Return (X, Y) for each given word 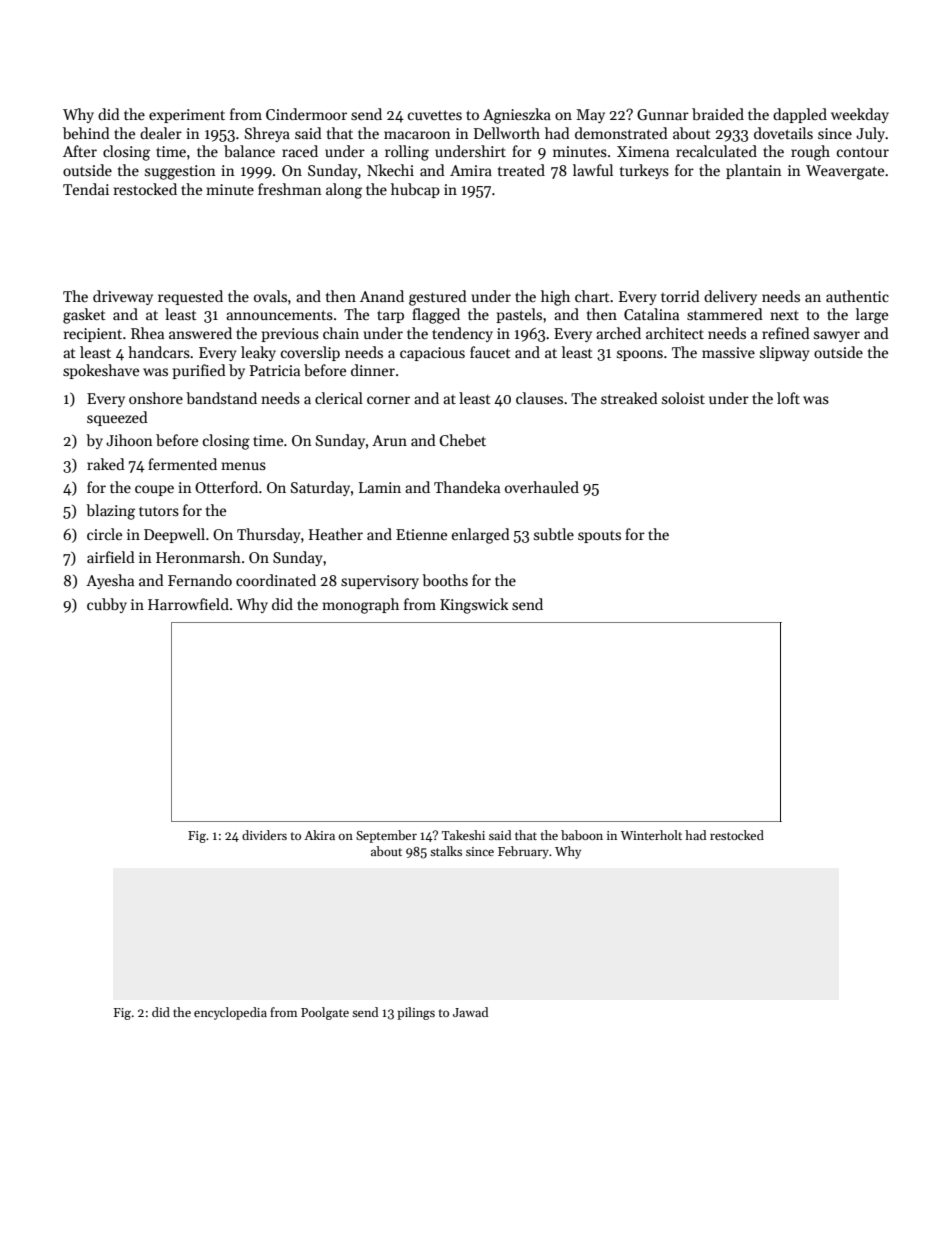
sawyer (837, 336)
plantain (754, 171)
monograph (360, 606)
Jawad (470, 1012)
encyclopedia (230, 1013)
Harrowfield (188, 604)
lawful (593, 170)
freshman (290, 189)
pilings (416, 1013)
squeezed (117, 418)
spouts (599, 537)
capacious (432, 354)
